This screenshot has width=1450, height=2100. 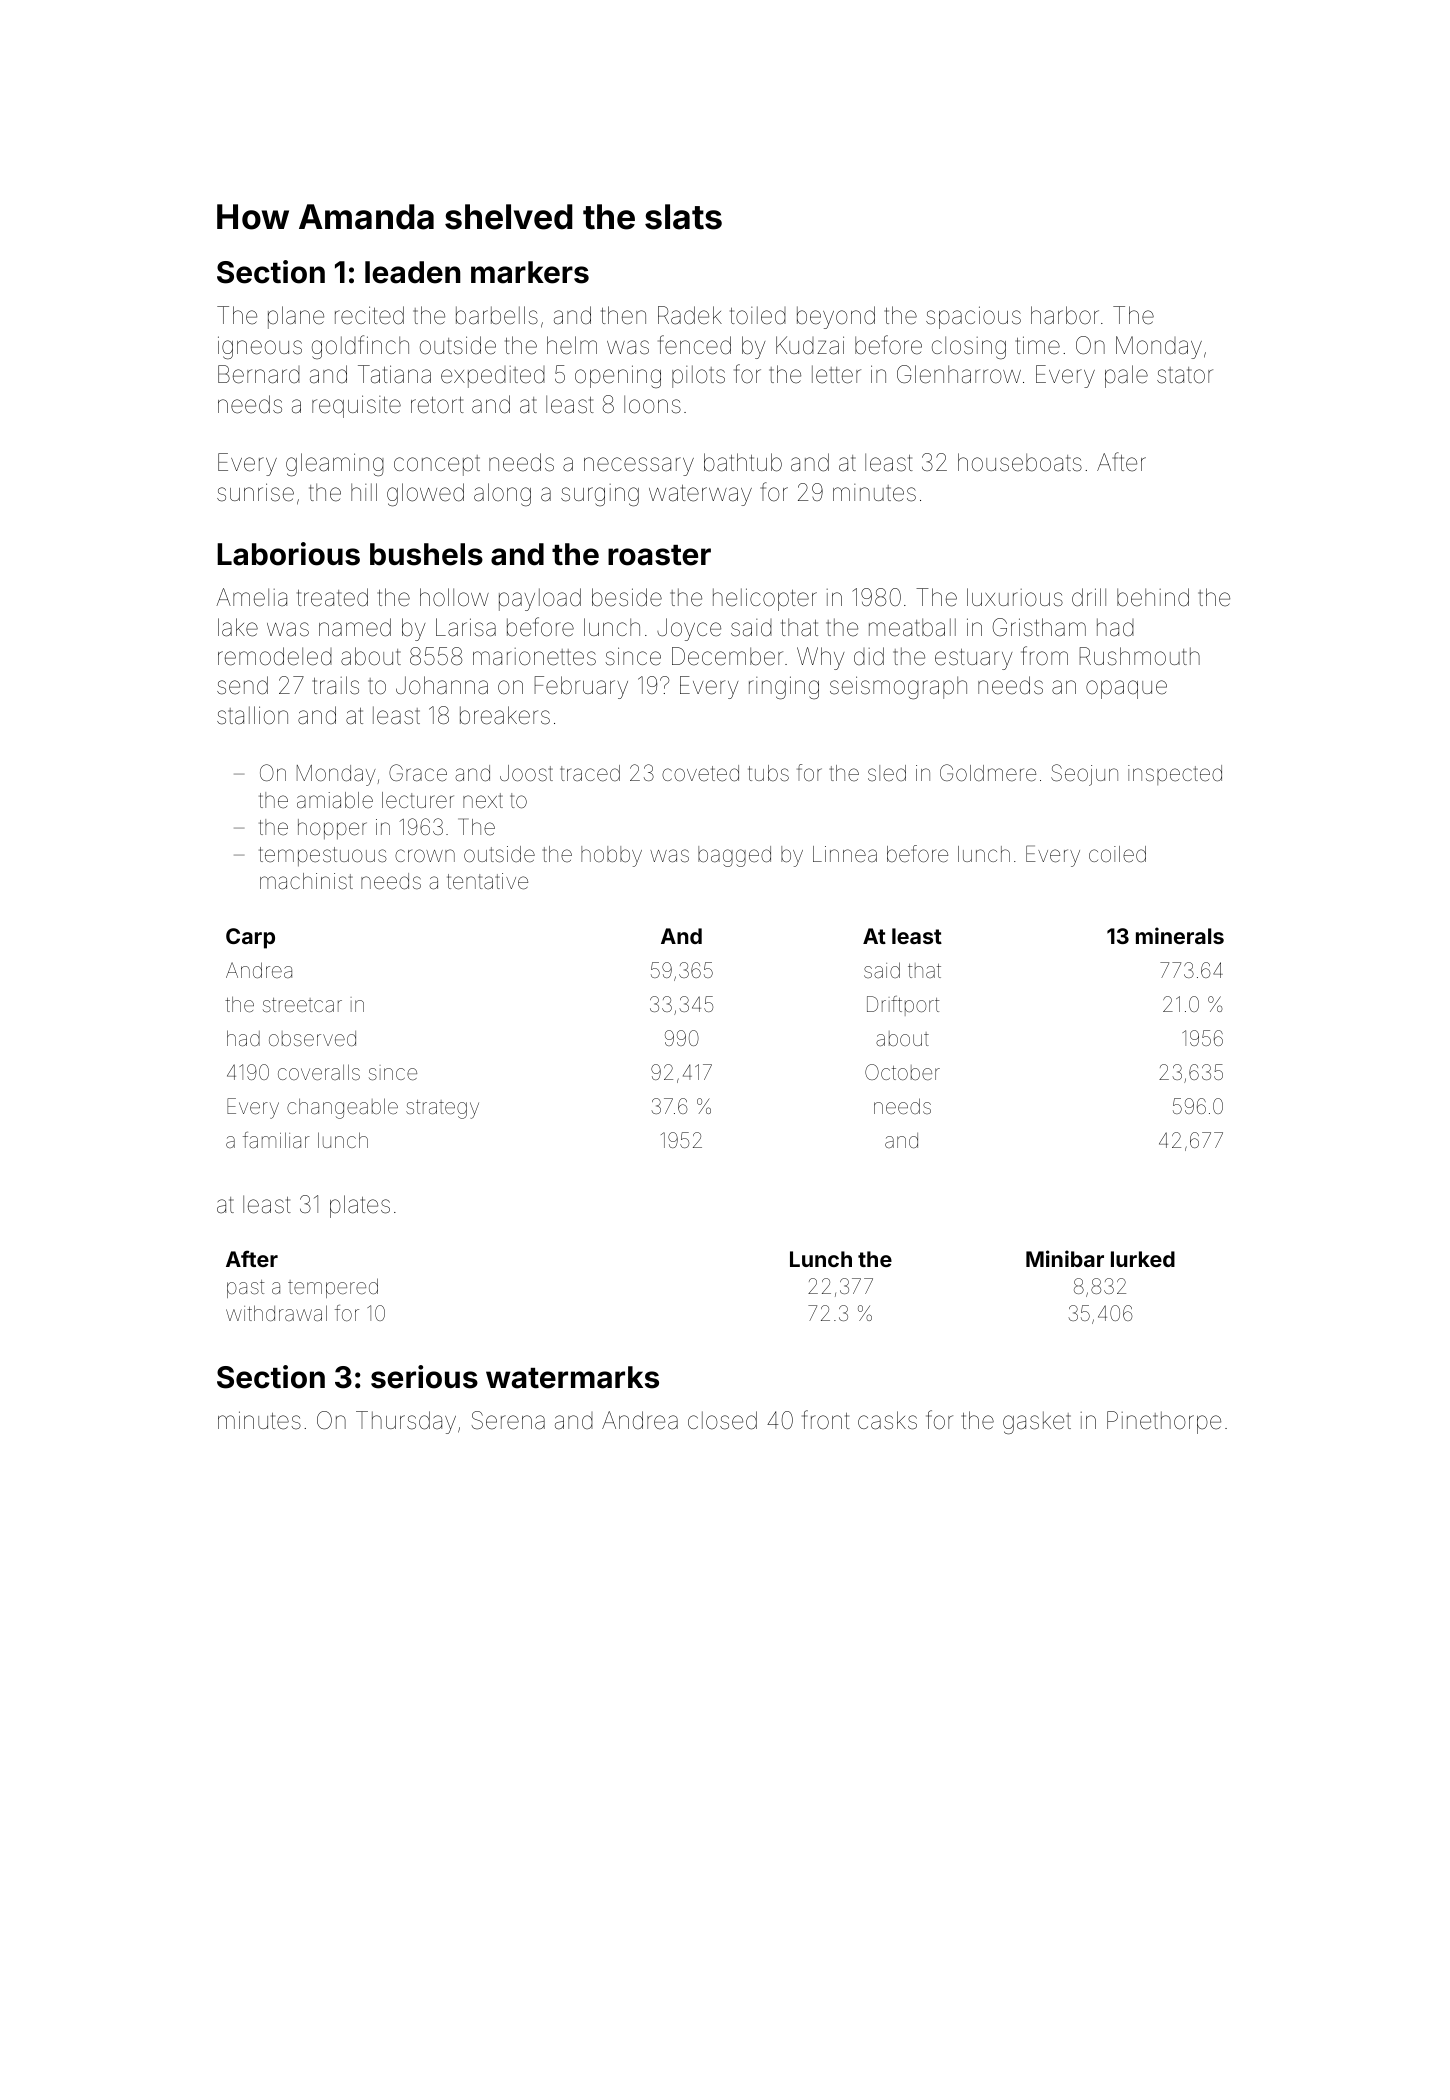 I want to click on closed, so click(x=722, y=1420).
